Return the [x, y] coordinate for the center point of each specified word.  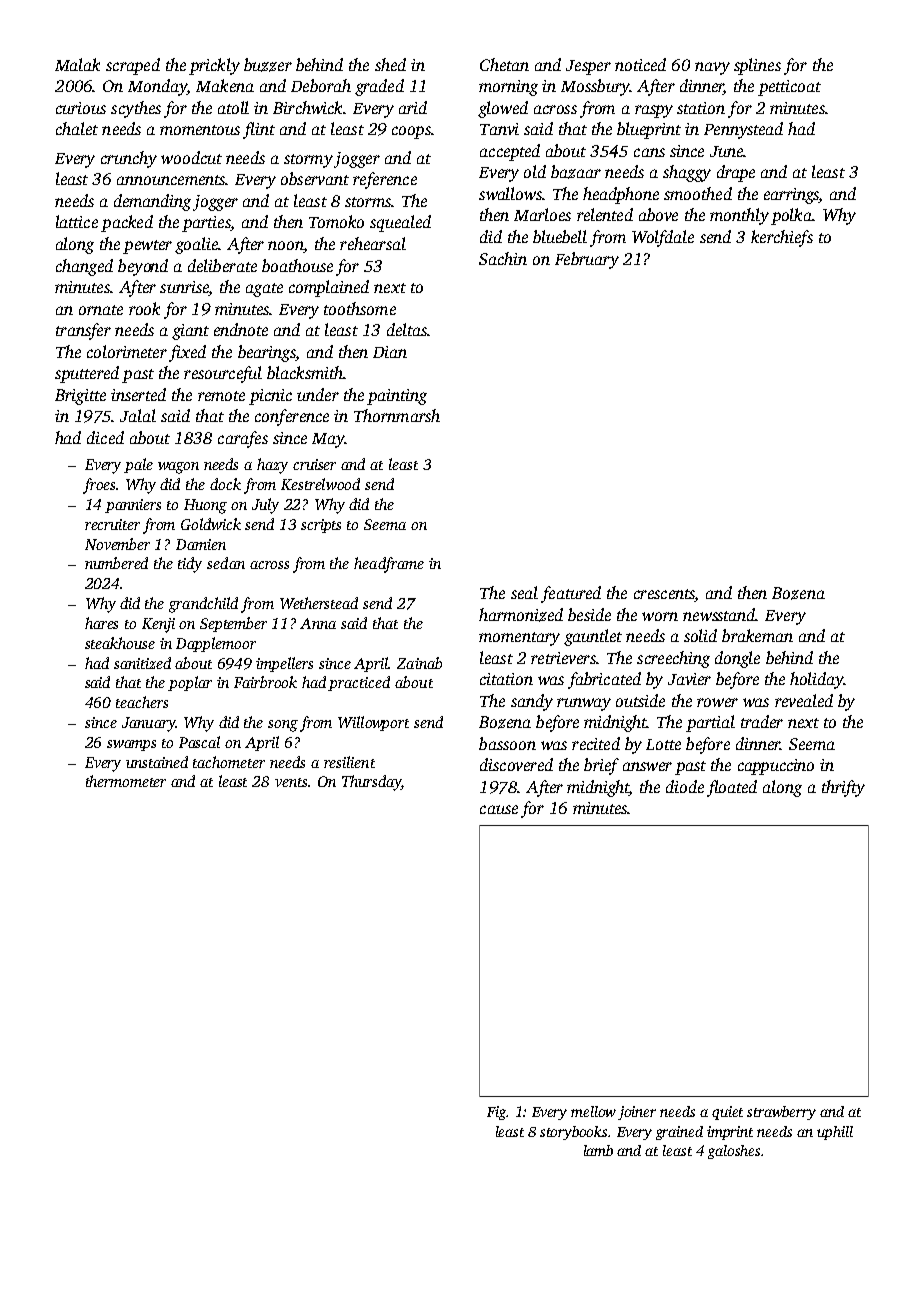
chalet [77, 128]
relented [605, 214]
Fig [496, 1113]
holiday [817, 680]
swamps [131, 745]
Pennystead [743, 130]
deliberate [222, 265]
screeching [673, 659]
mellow [593, 1111]
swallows [510, 193]
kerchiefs [782, 238]
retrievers [563, 658]
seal [524, 592]
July [265, 506]
